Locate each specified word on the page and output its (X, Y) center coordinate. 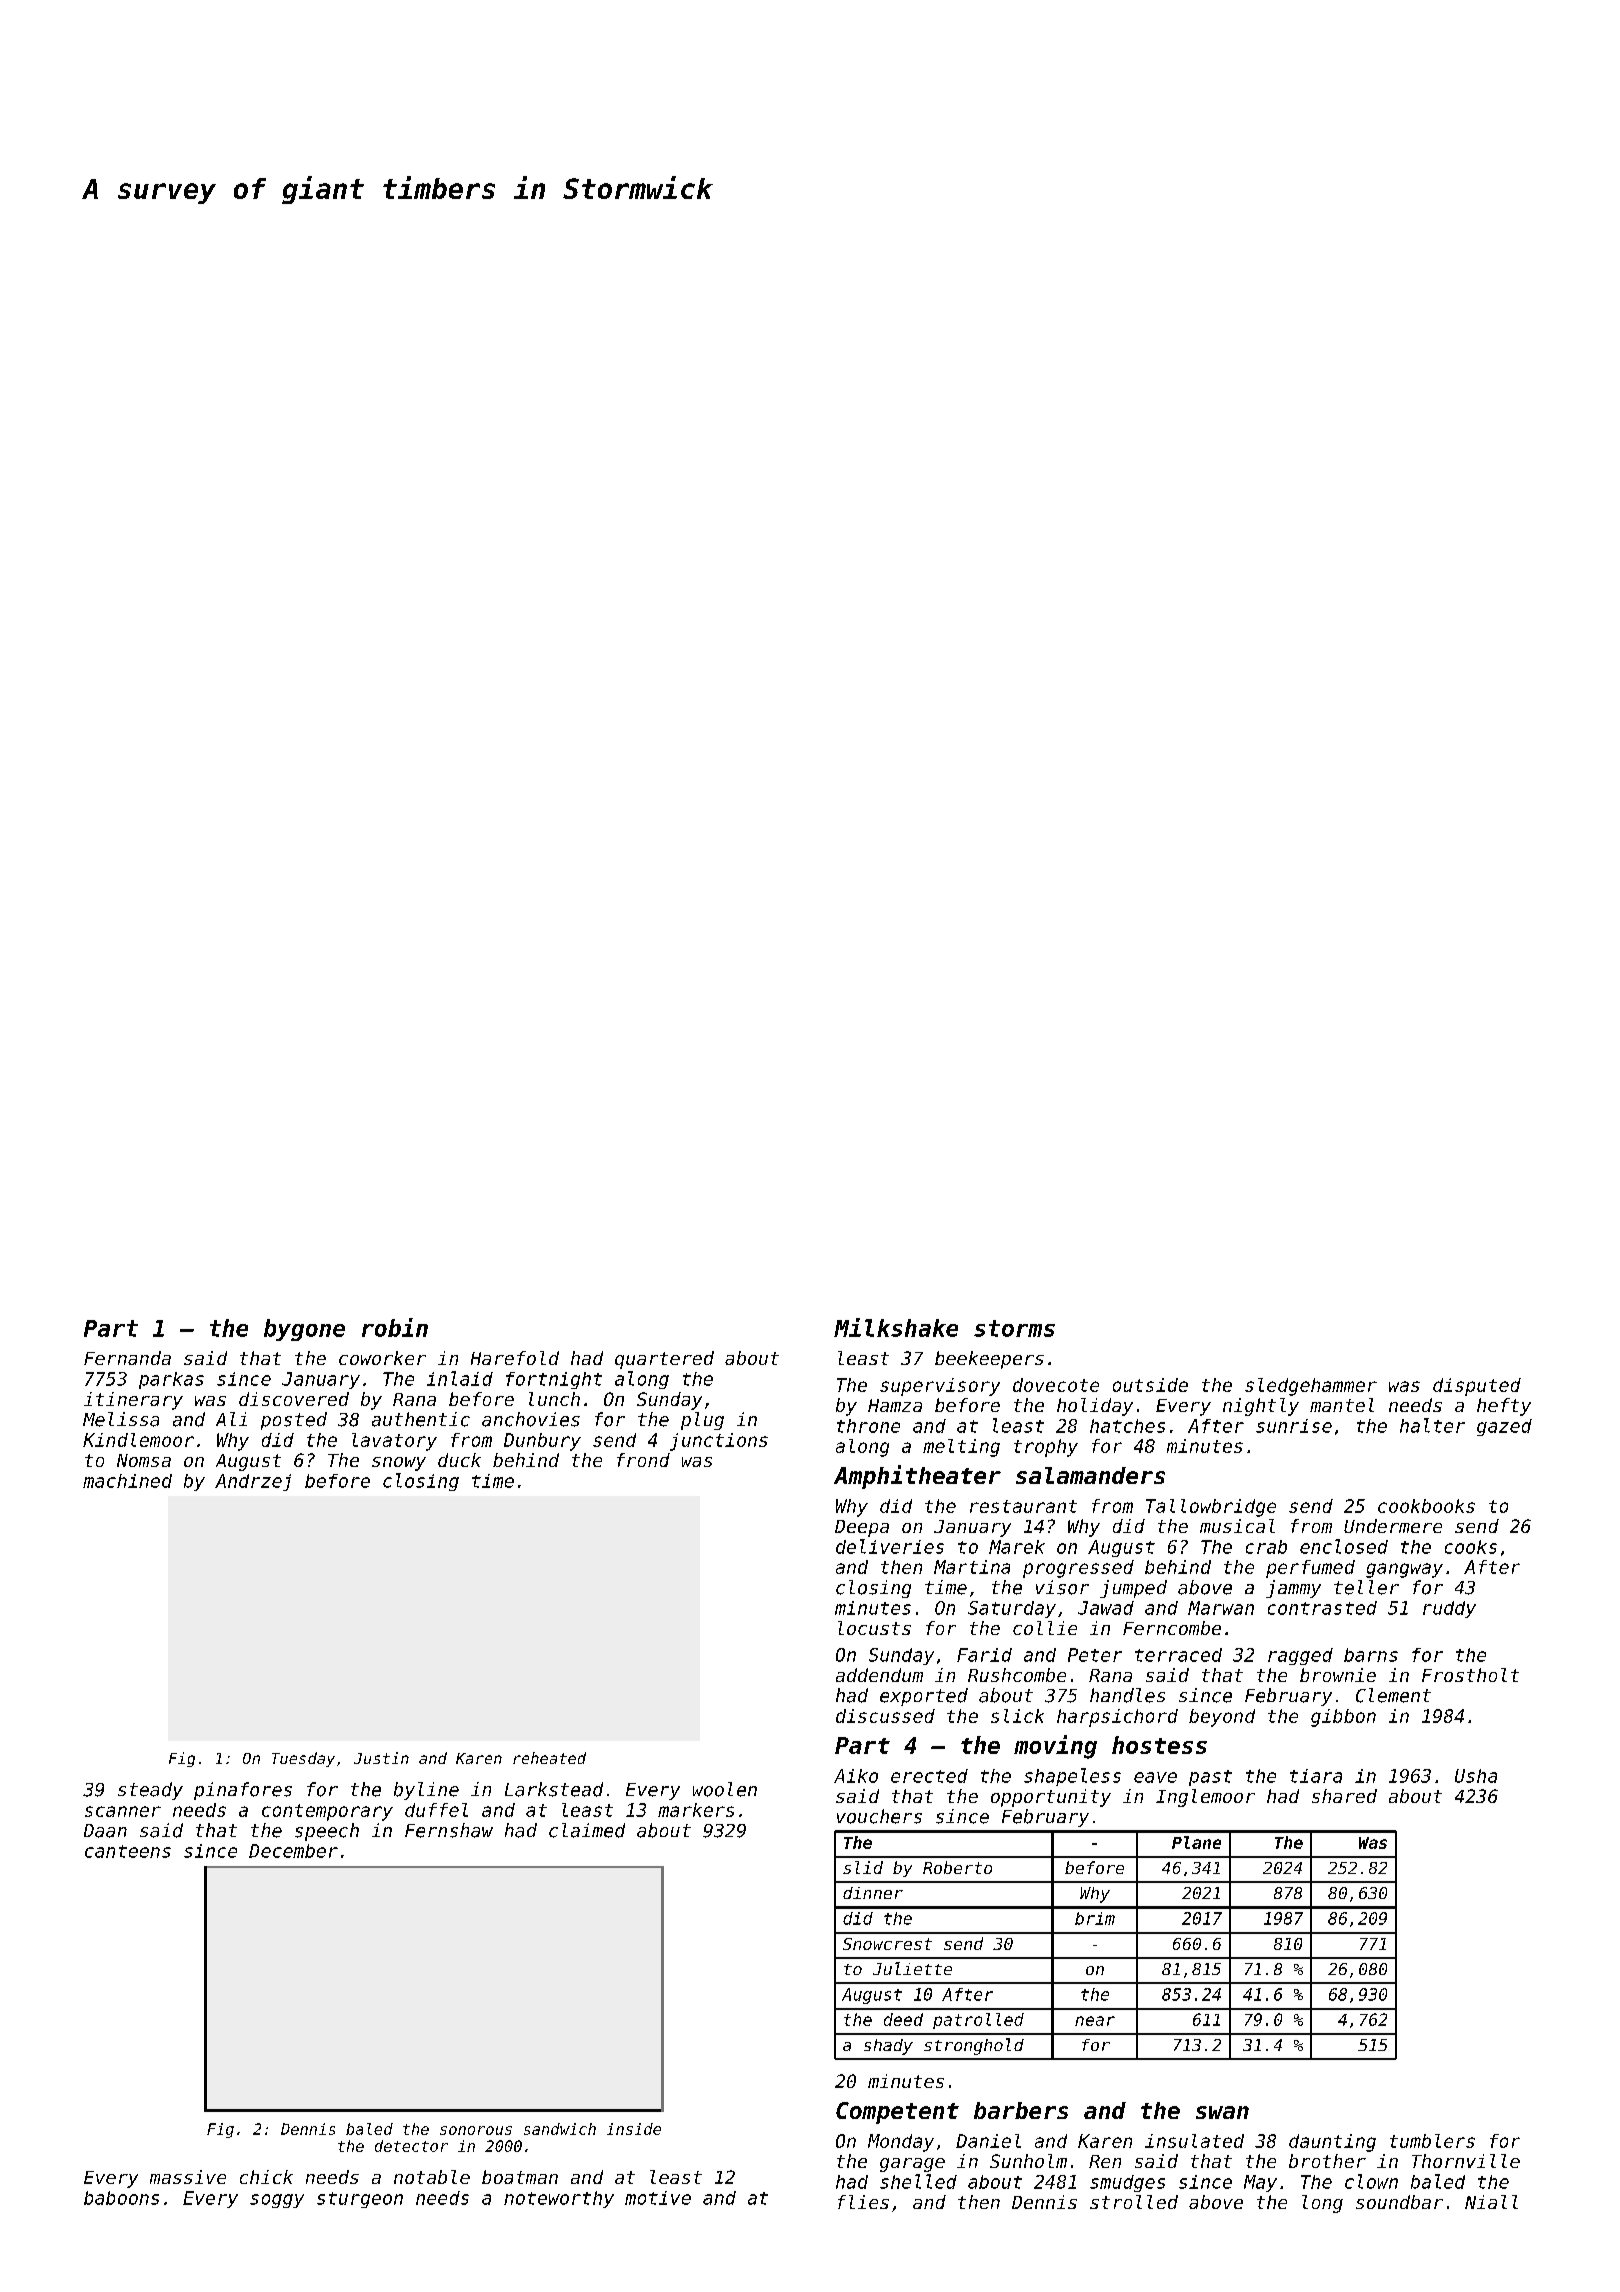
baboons (121, 2198)
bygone (304, 1330)
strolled (1134, 2202)
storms (1014, 1328)
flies (863, 2202)
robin (395, 1327)
